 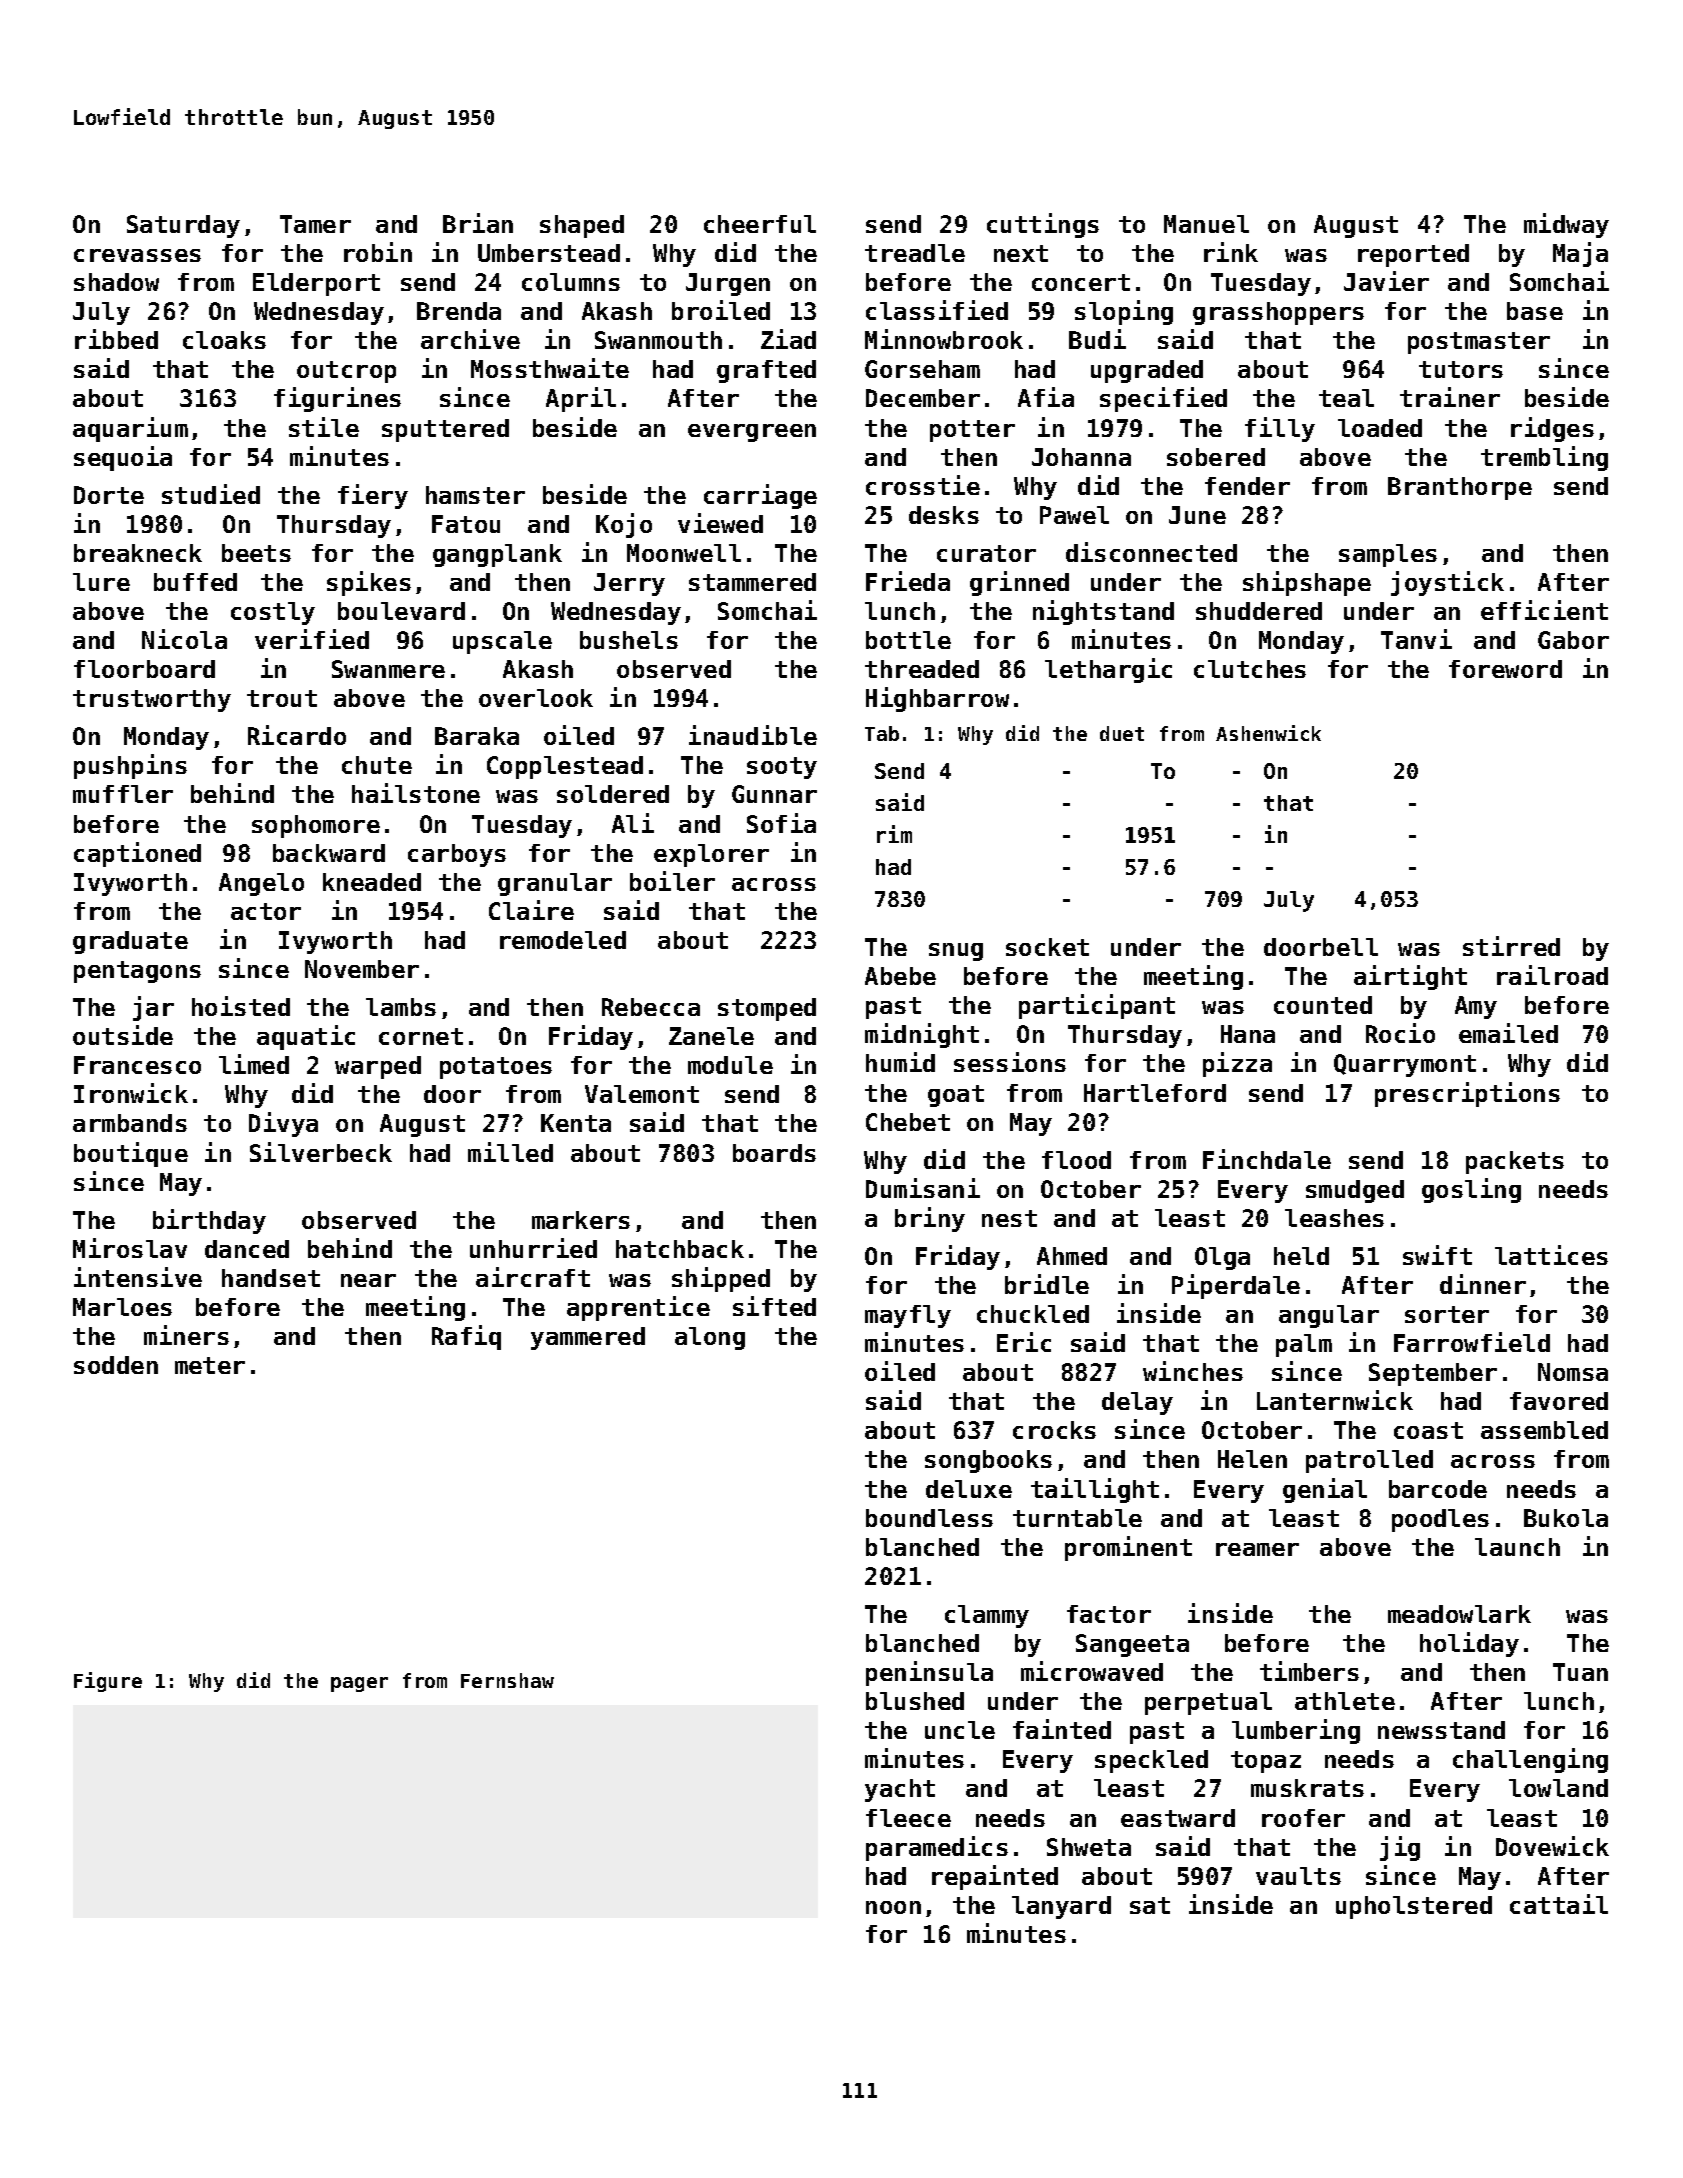 What do you see at coordinates (478, 223) in the screenshot?
I see `Brian` at bounding box center [478, 223].
